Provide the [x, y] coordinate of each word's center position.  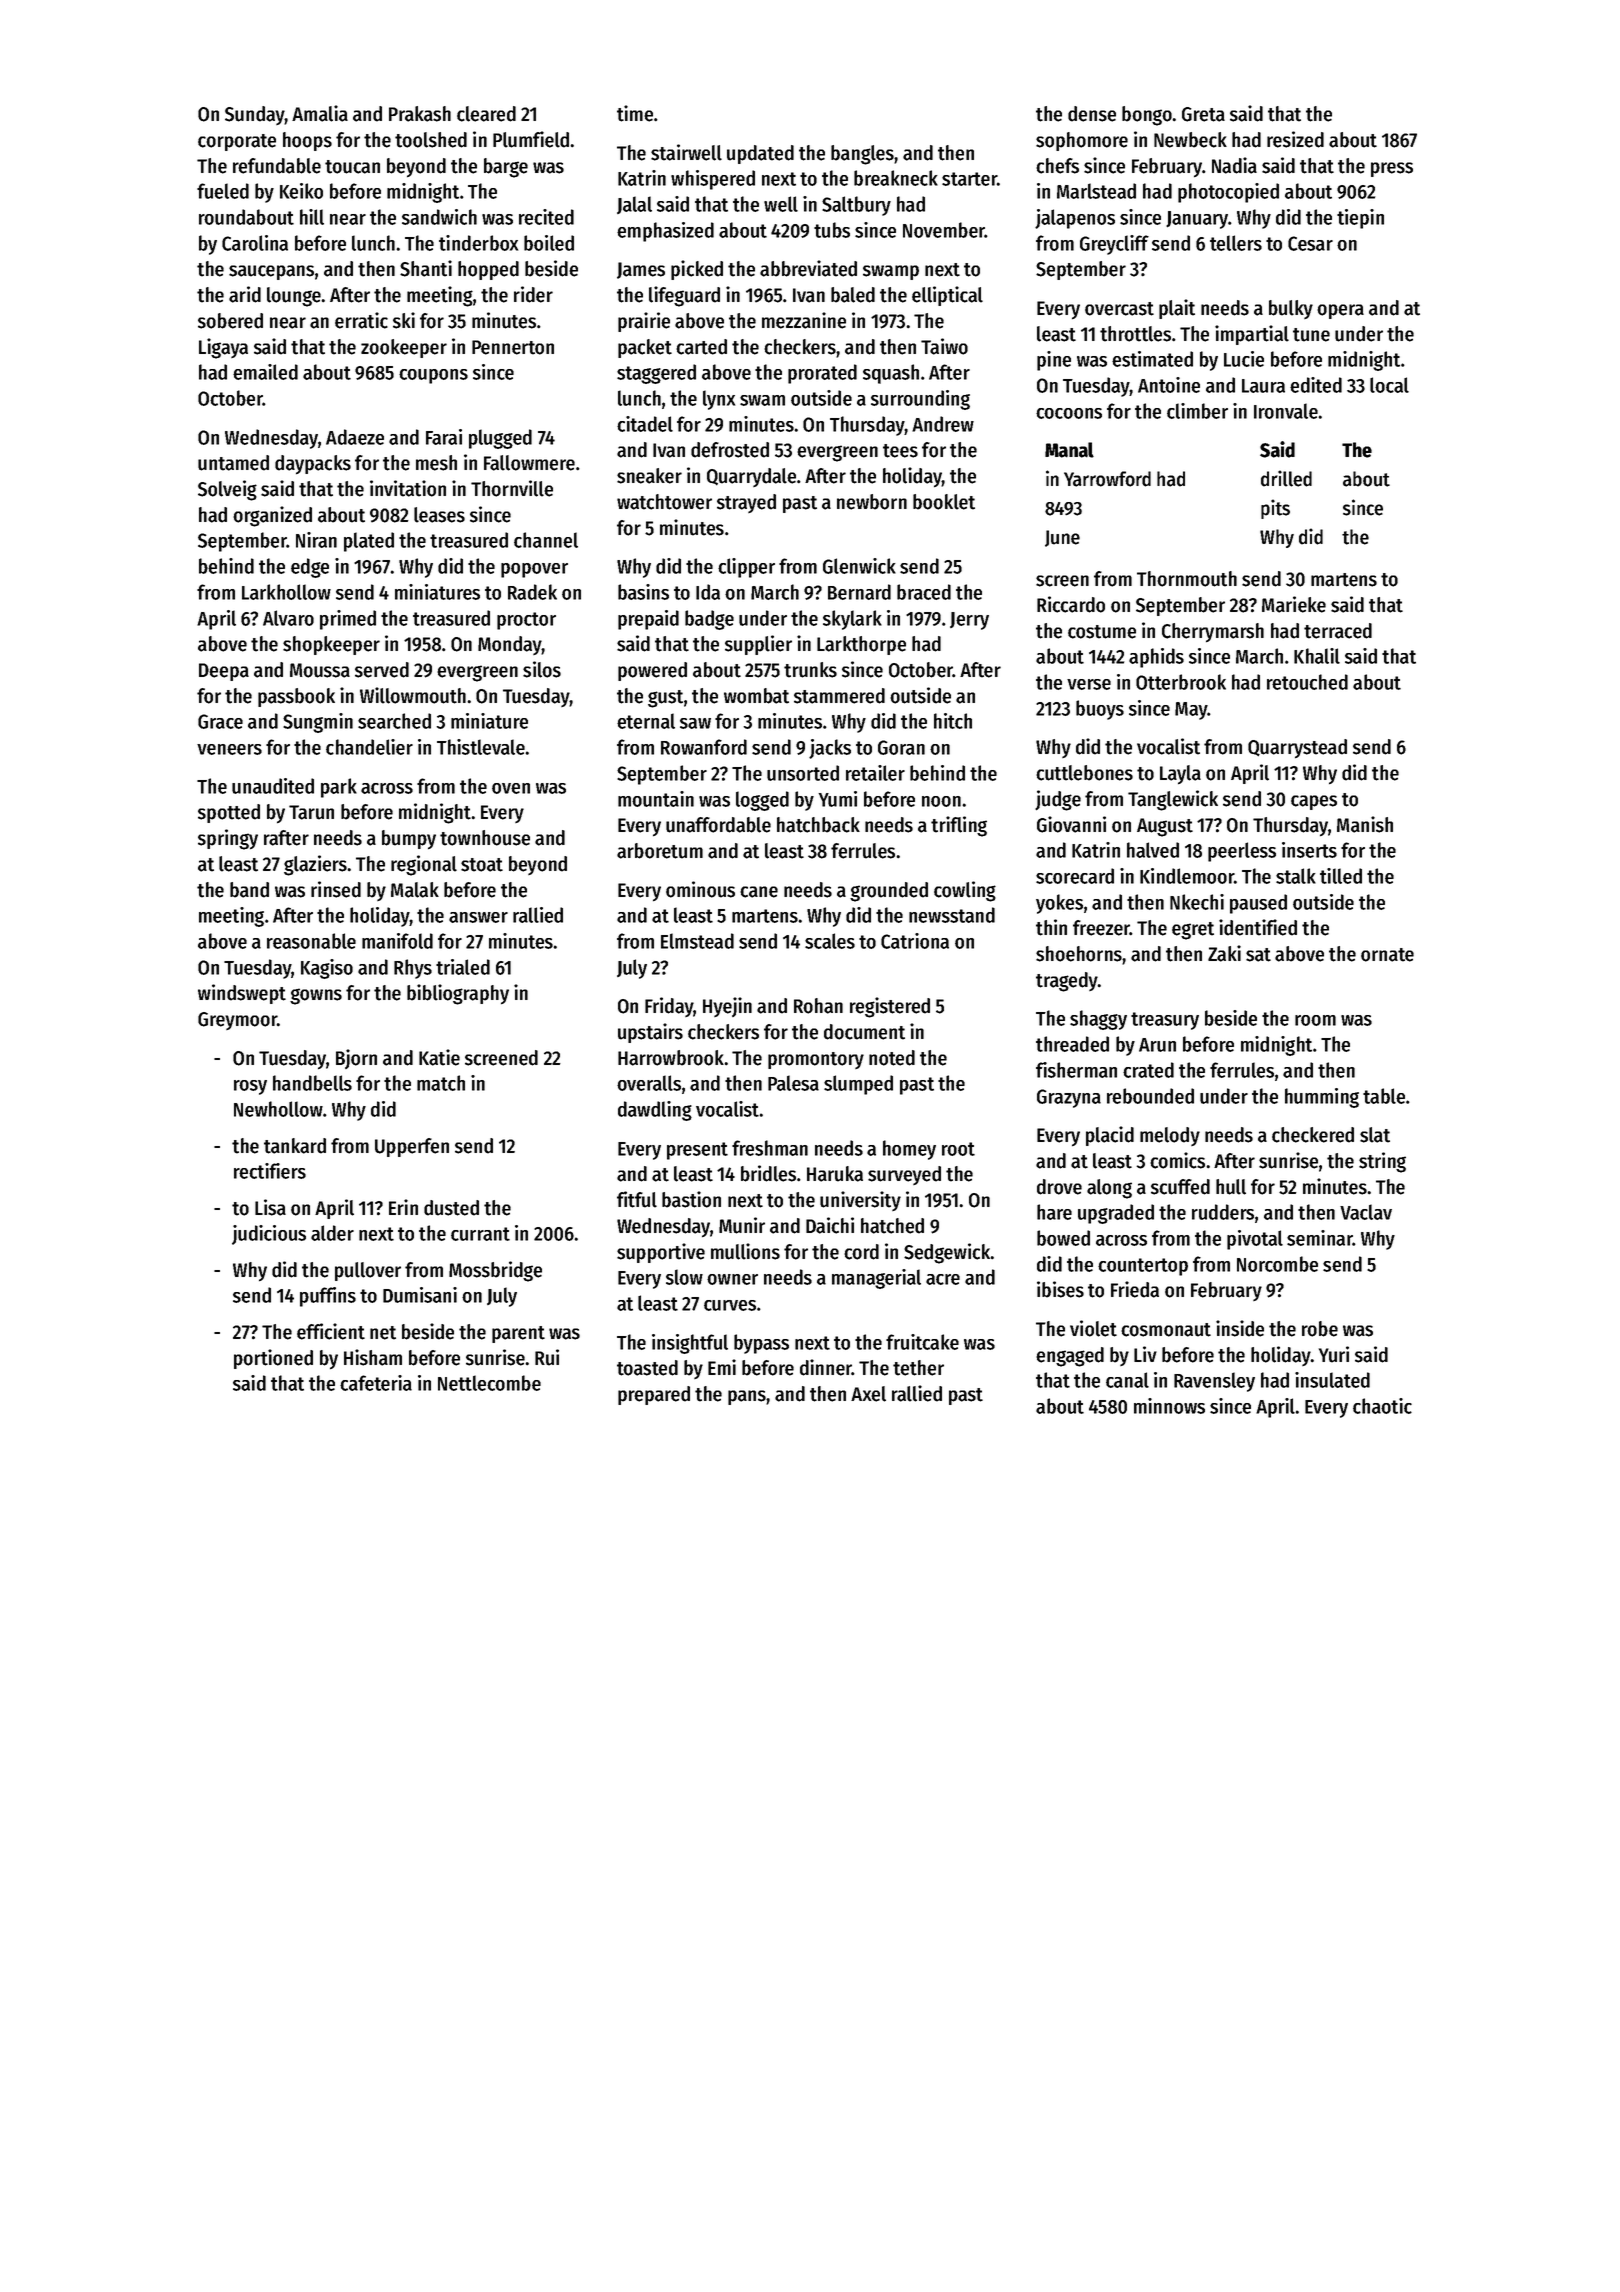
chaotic [1382, 1406]
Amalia [320, 113]
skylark [852, 620]
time [635, 113]
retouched [1307, 682]
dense [1092, 114]
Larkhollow [286, 592]
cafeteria [376, 1383]
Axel [868, 1394]
